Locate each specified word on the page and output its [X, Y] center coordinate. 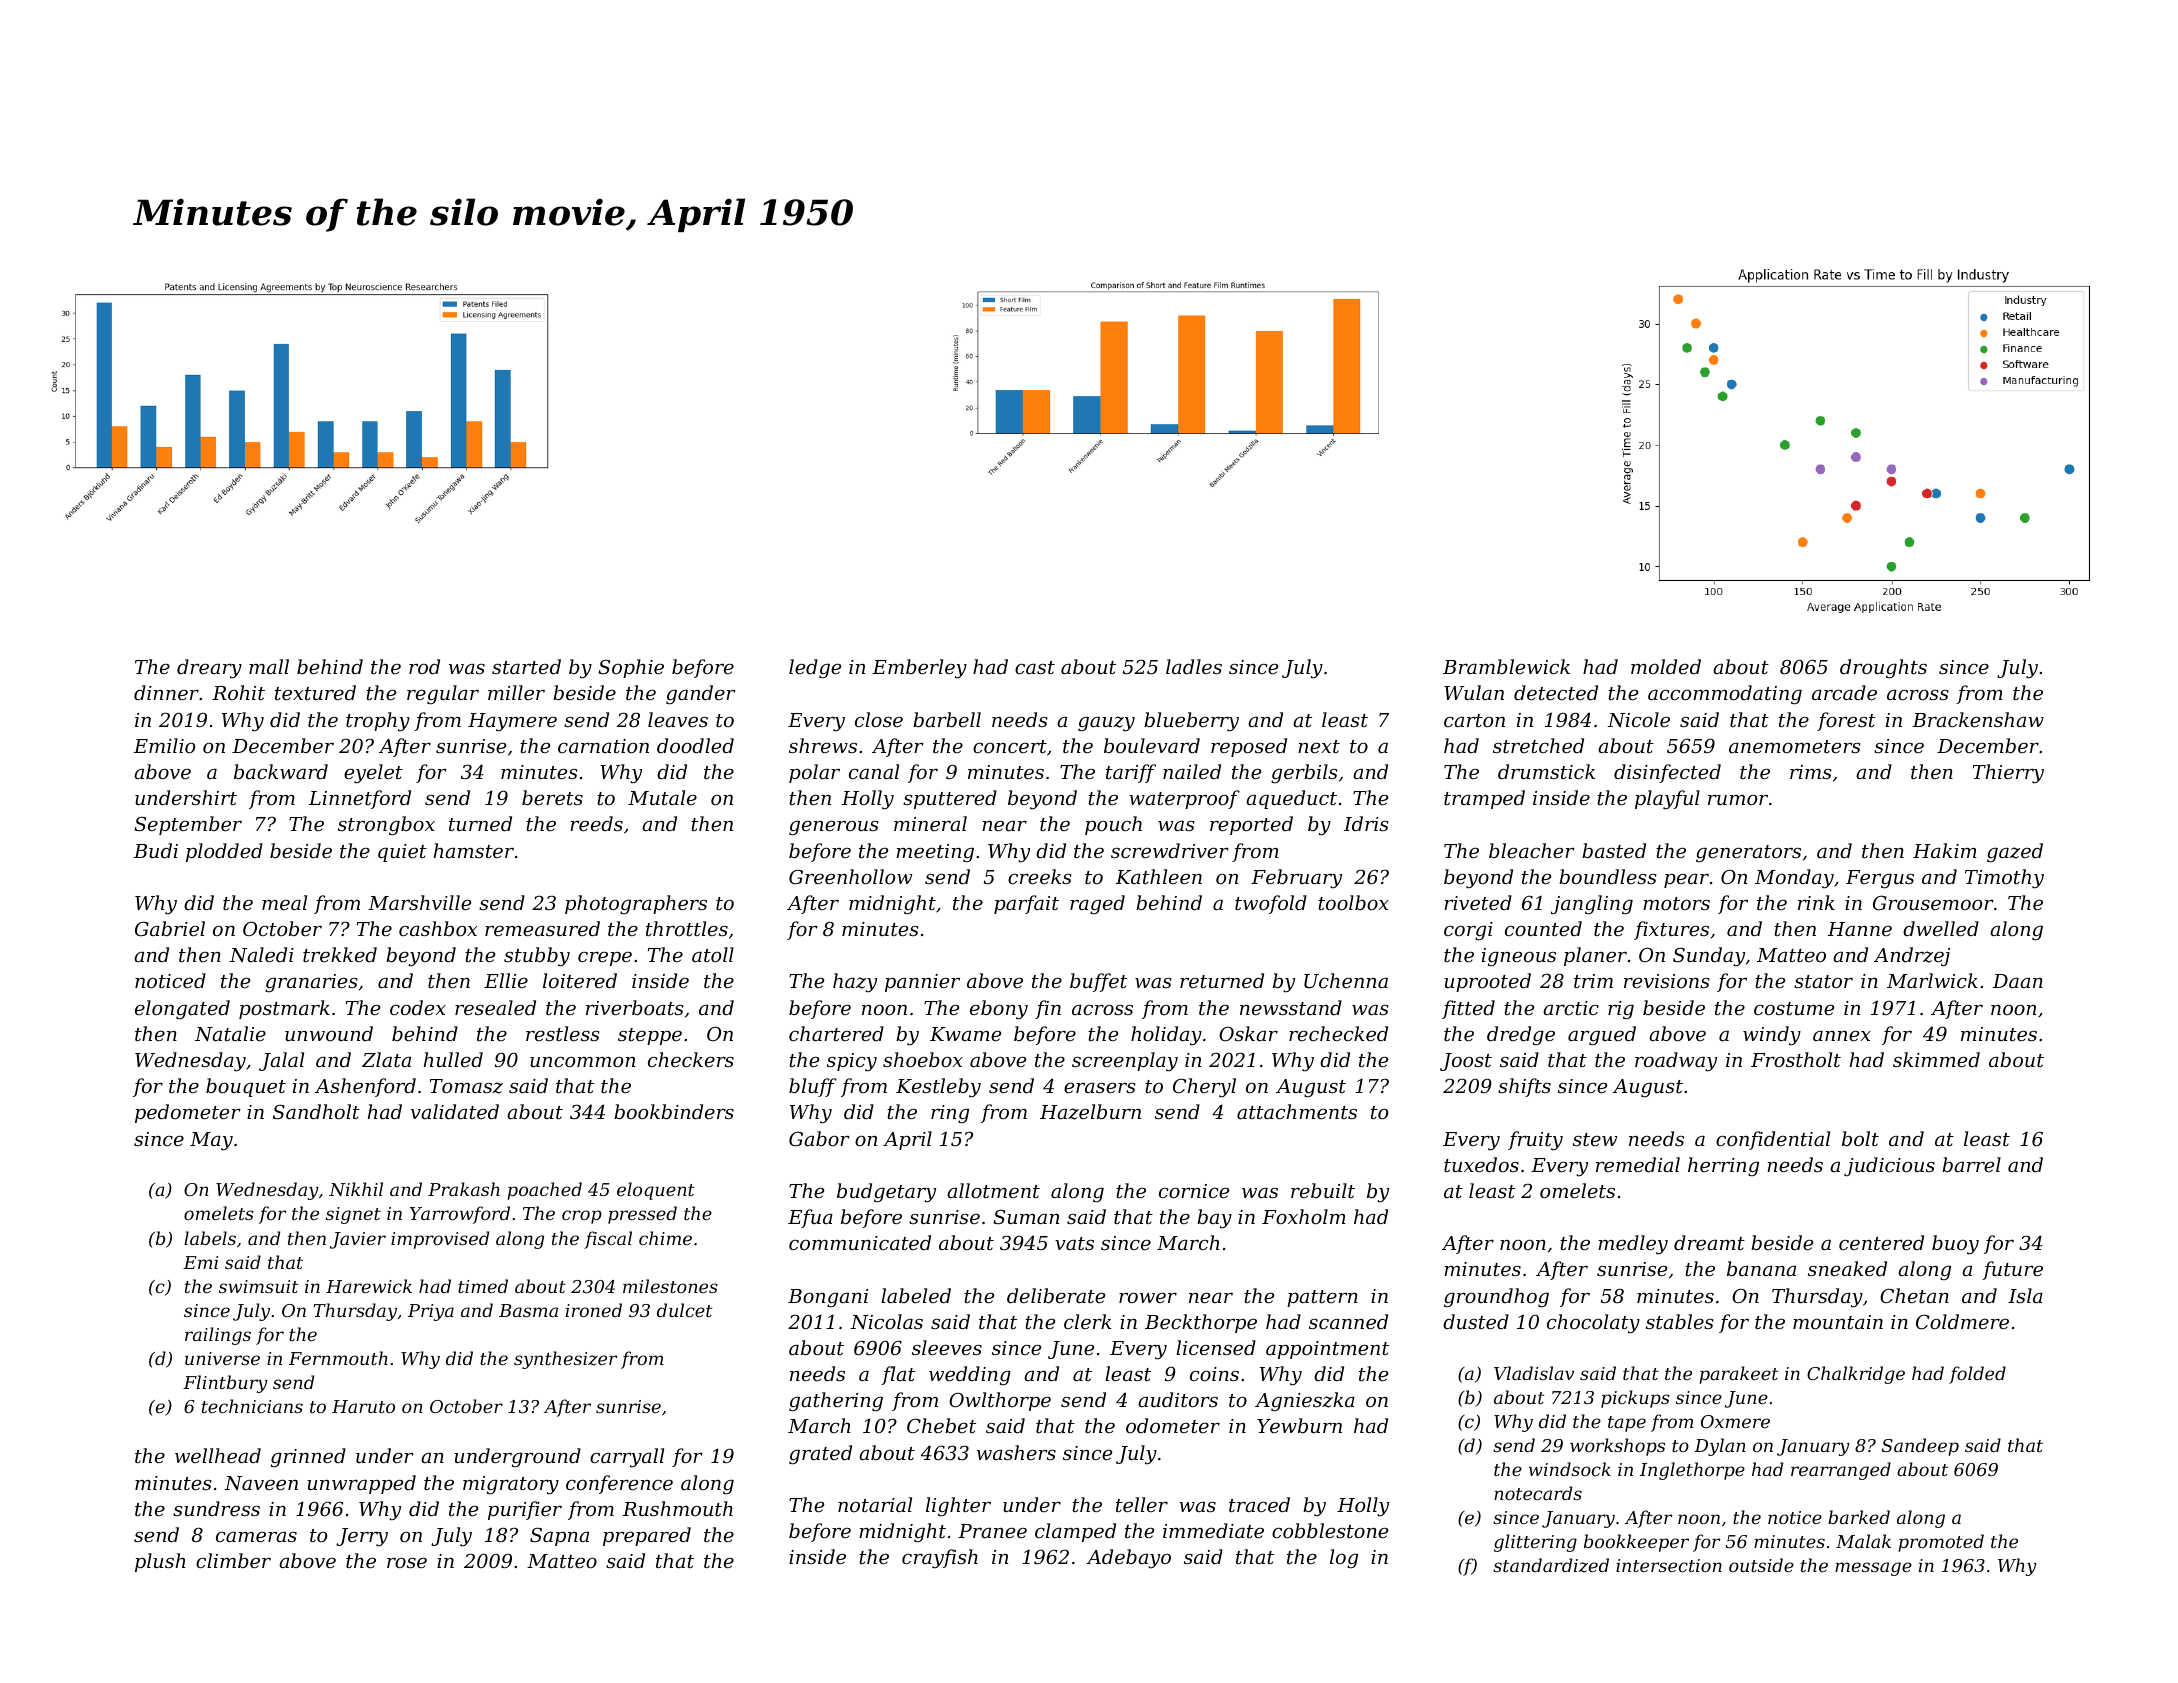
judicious [1889, 1166]
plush [160, 1562]
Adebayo [1128, 1559]
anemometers [1795, 746]
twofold [1271, 904]
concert [1010, 746]
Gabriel [170, 928]
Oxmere [1735, 1421]
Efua [810, 1218]
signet [353, 1215]
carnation [603, 746]
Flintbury [225, 1384]
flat [898, 1375]
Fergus [1880, 879]
